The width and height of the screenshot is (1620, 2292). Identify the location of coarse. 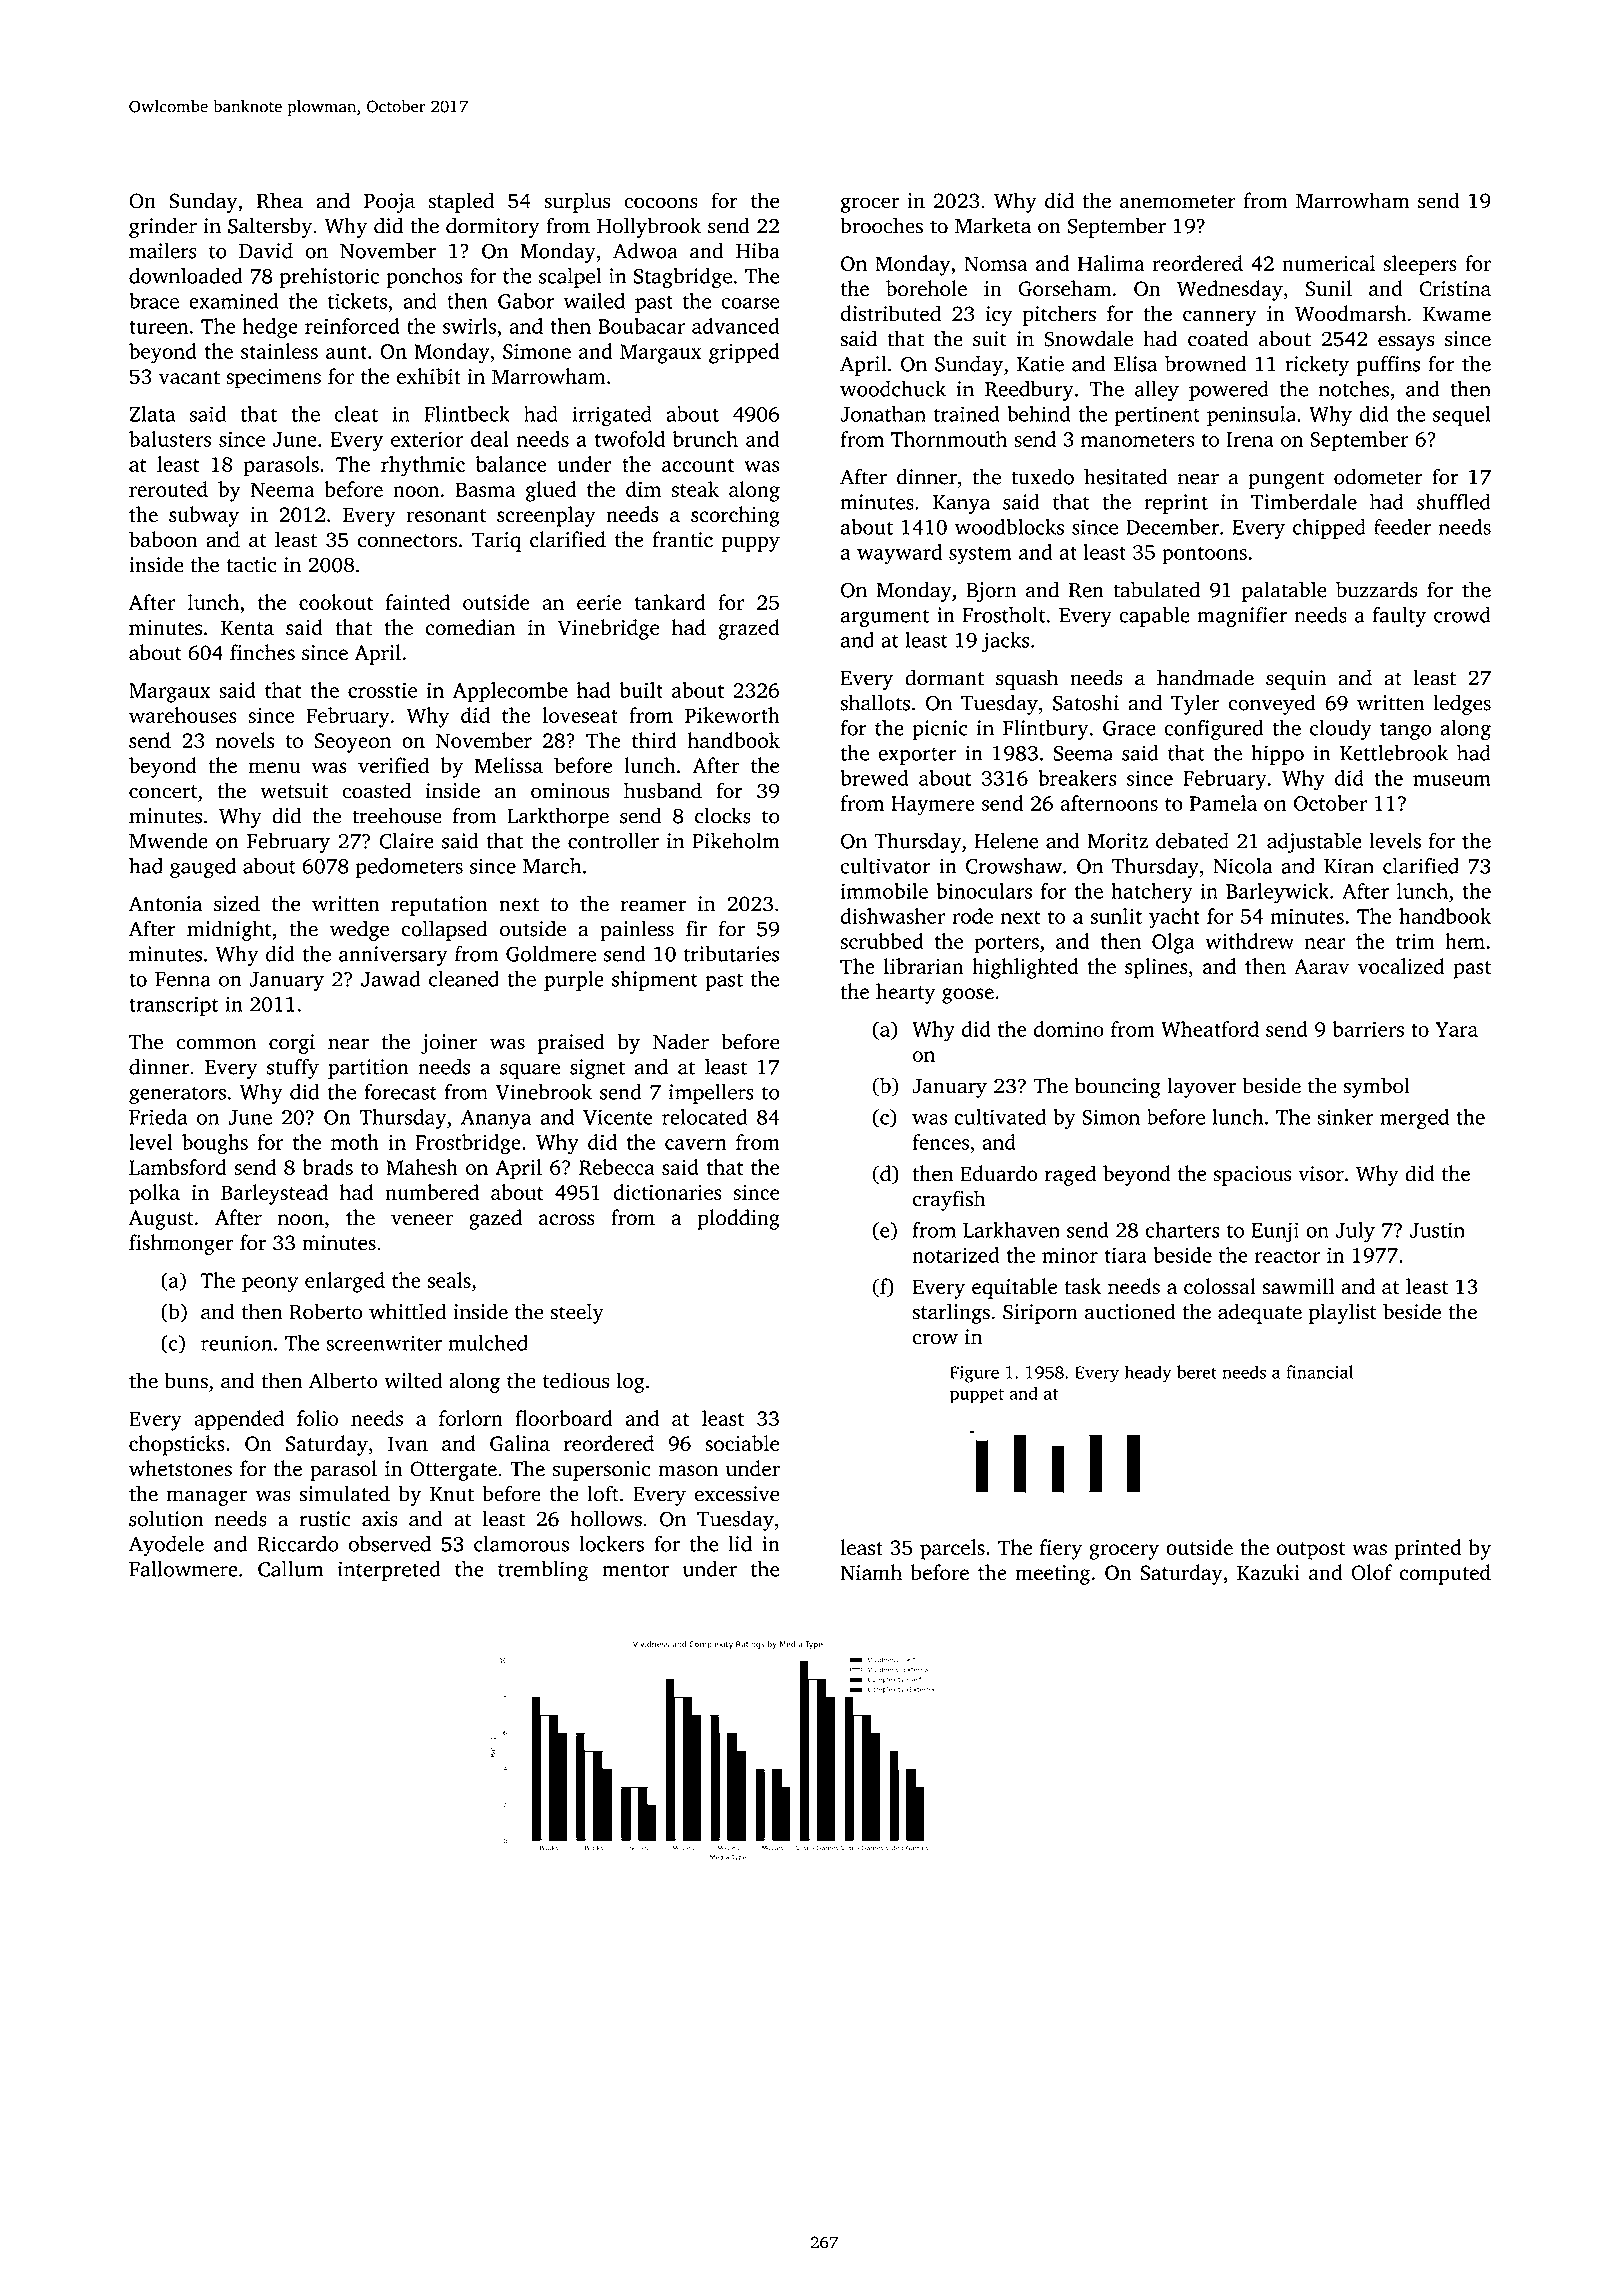
(750, 303).
